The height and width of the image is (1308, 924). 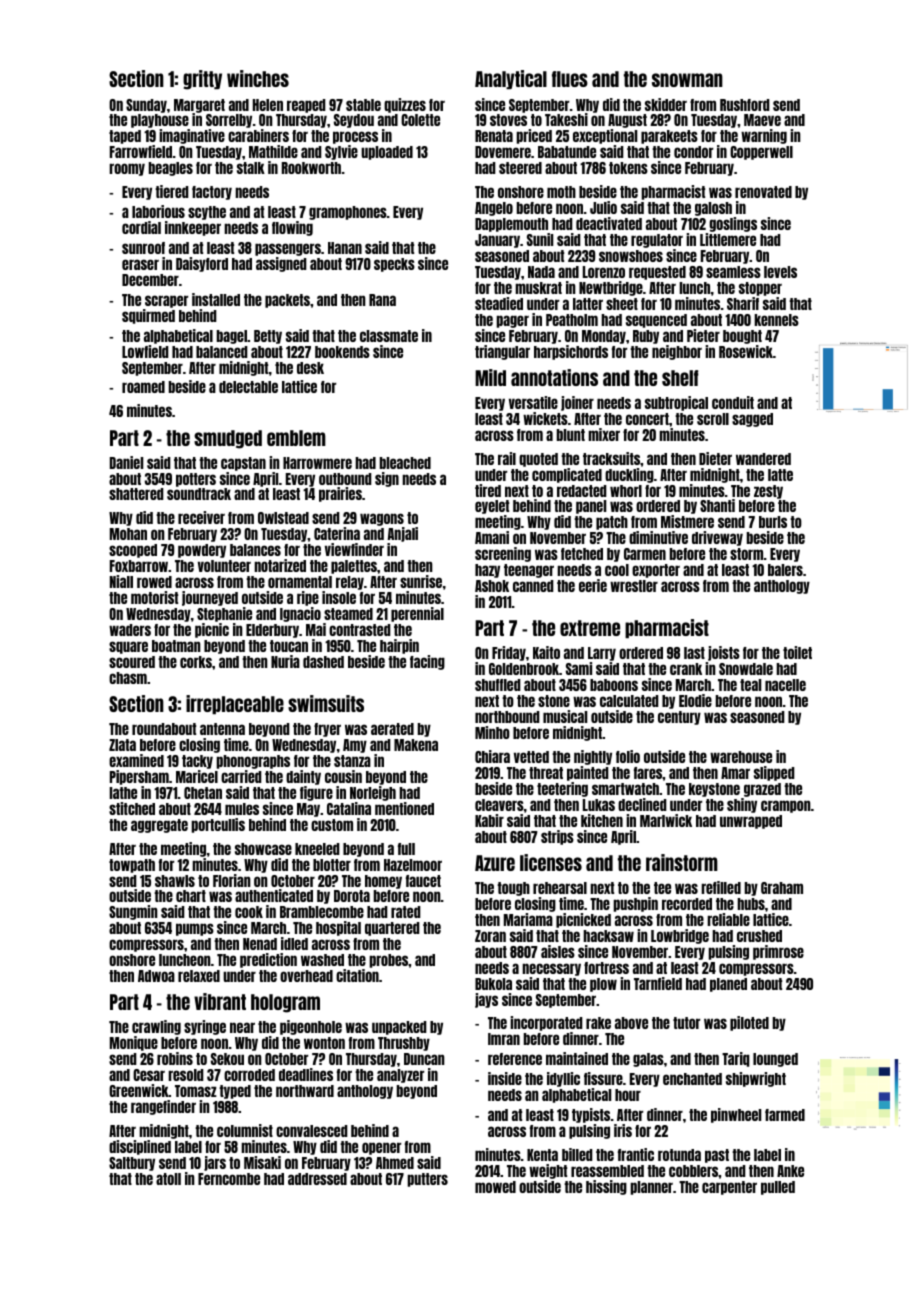 I want to click on Hazelmoor, so click(x=413, y=865).
